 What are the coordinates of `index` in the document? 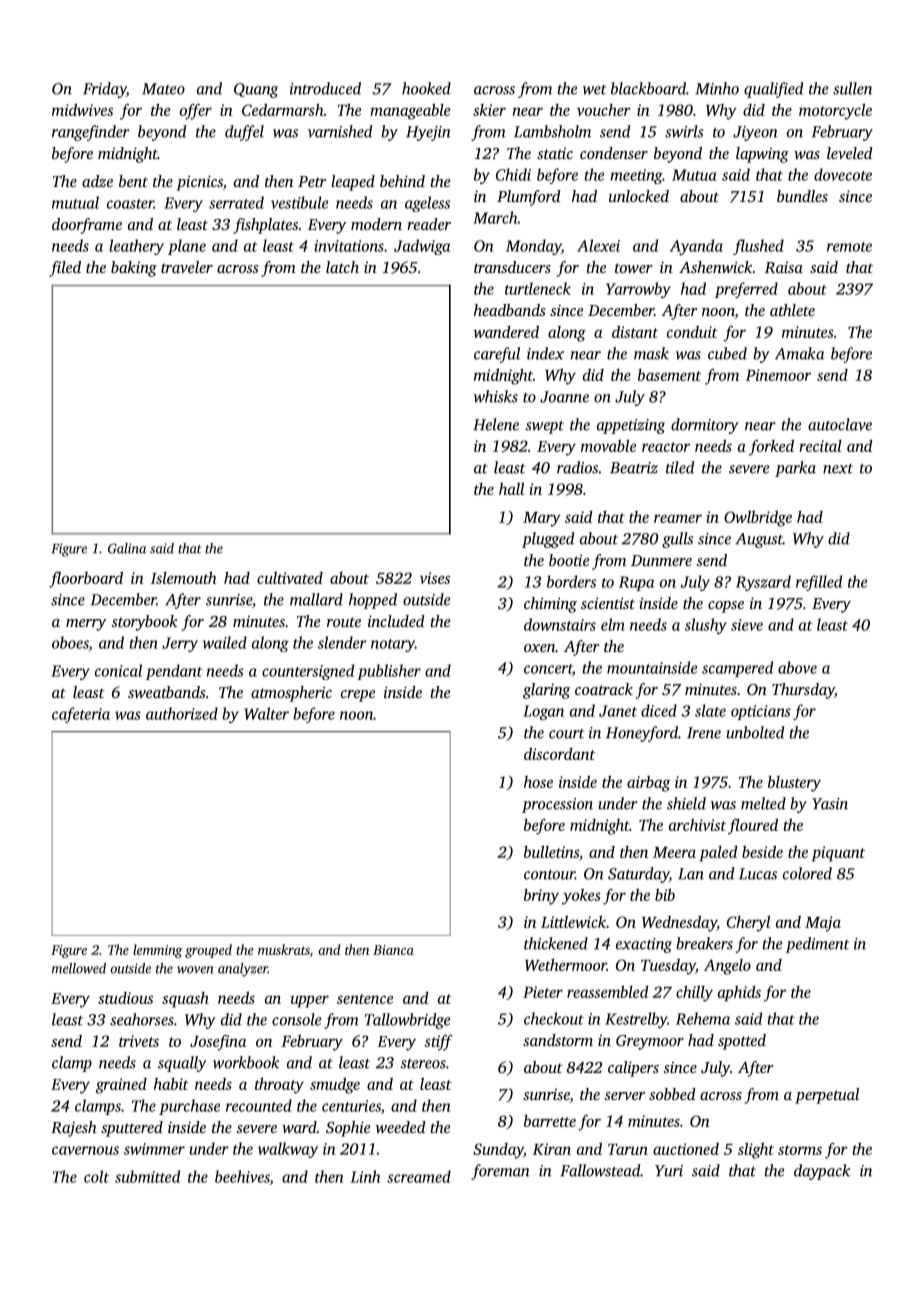 It's located at (545, 353).
